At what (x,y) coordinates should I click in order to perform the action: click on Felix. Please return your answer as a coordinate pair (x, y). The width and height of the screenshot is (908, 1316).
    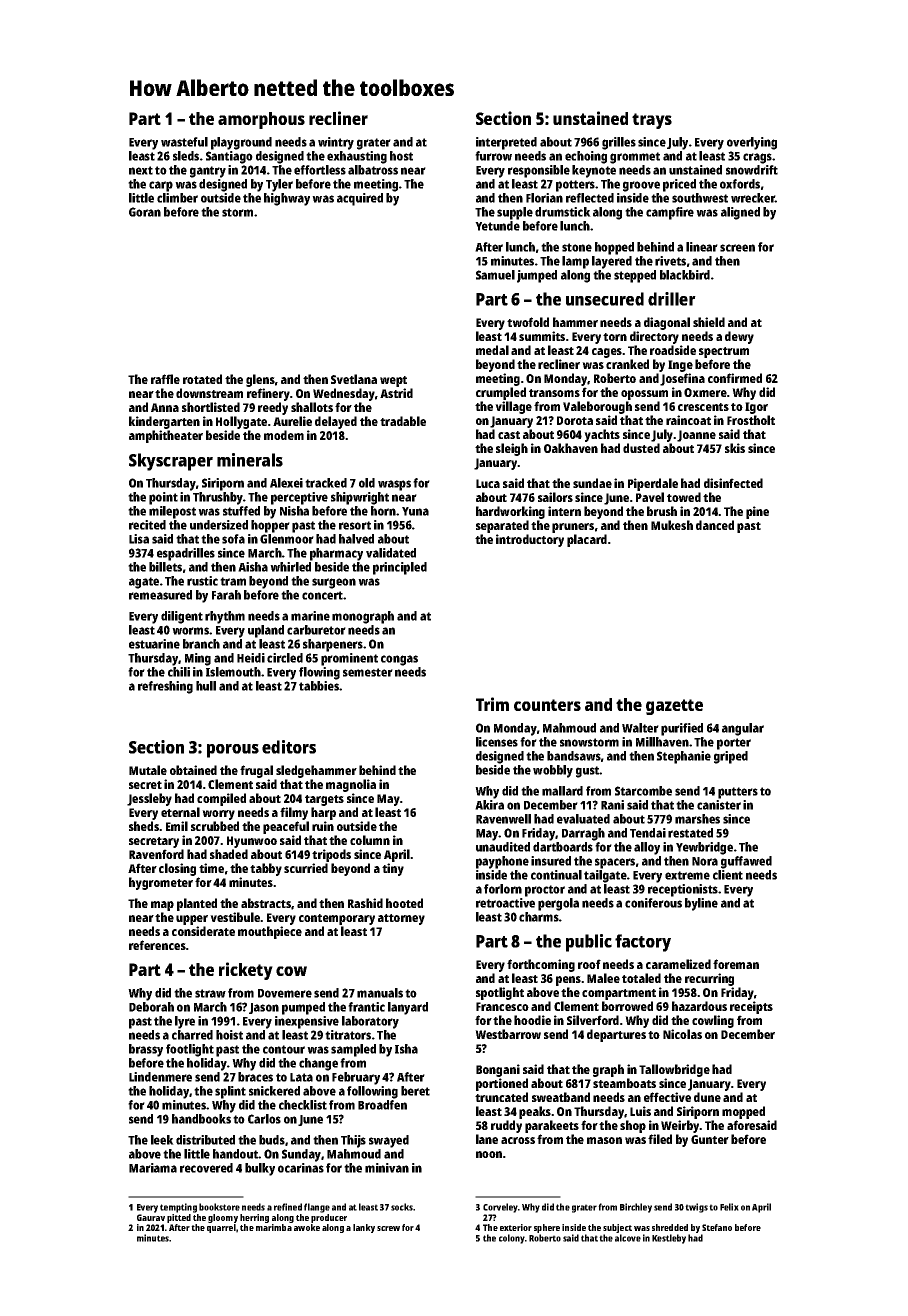
    Looking at the image, I should click on (729, 1207).
